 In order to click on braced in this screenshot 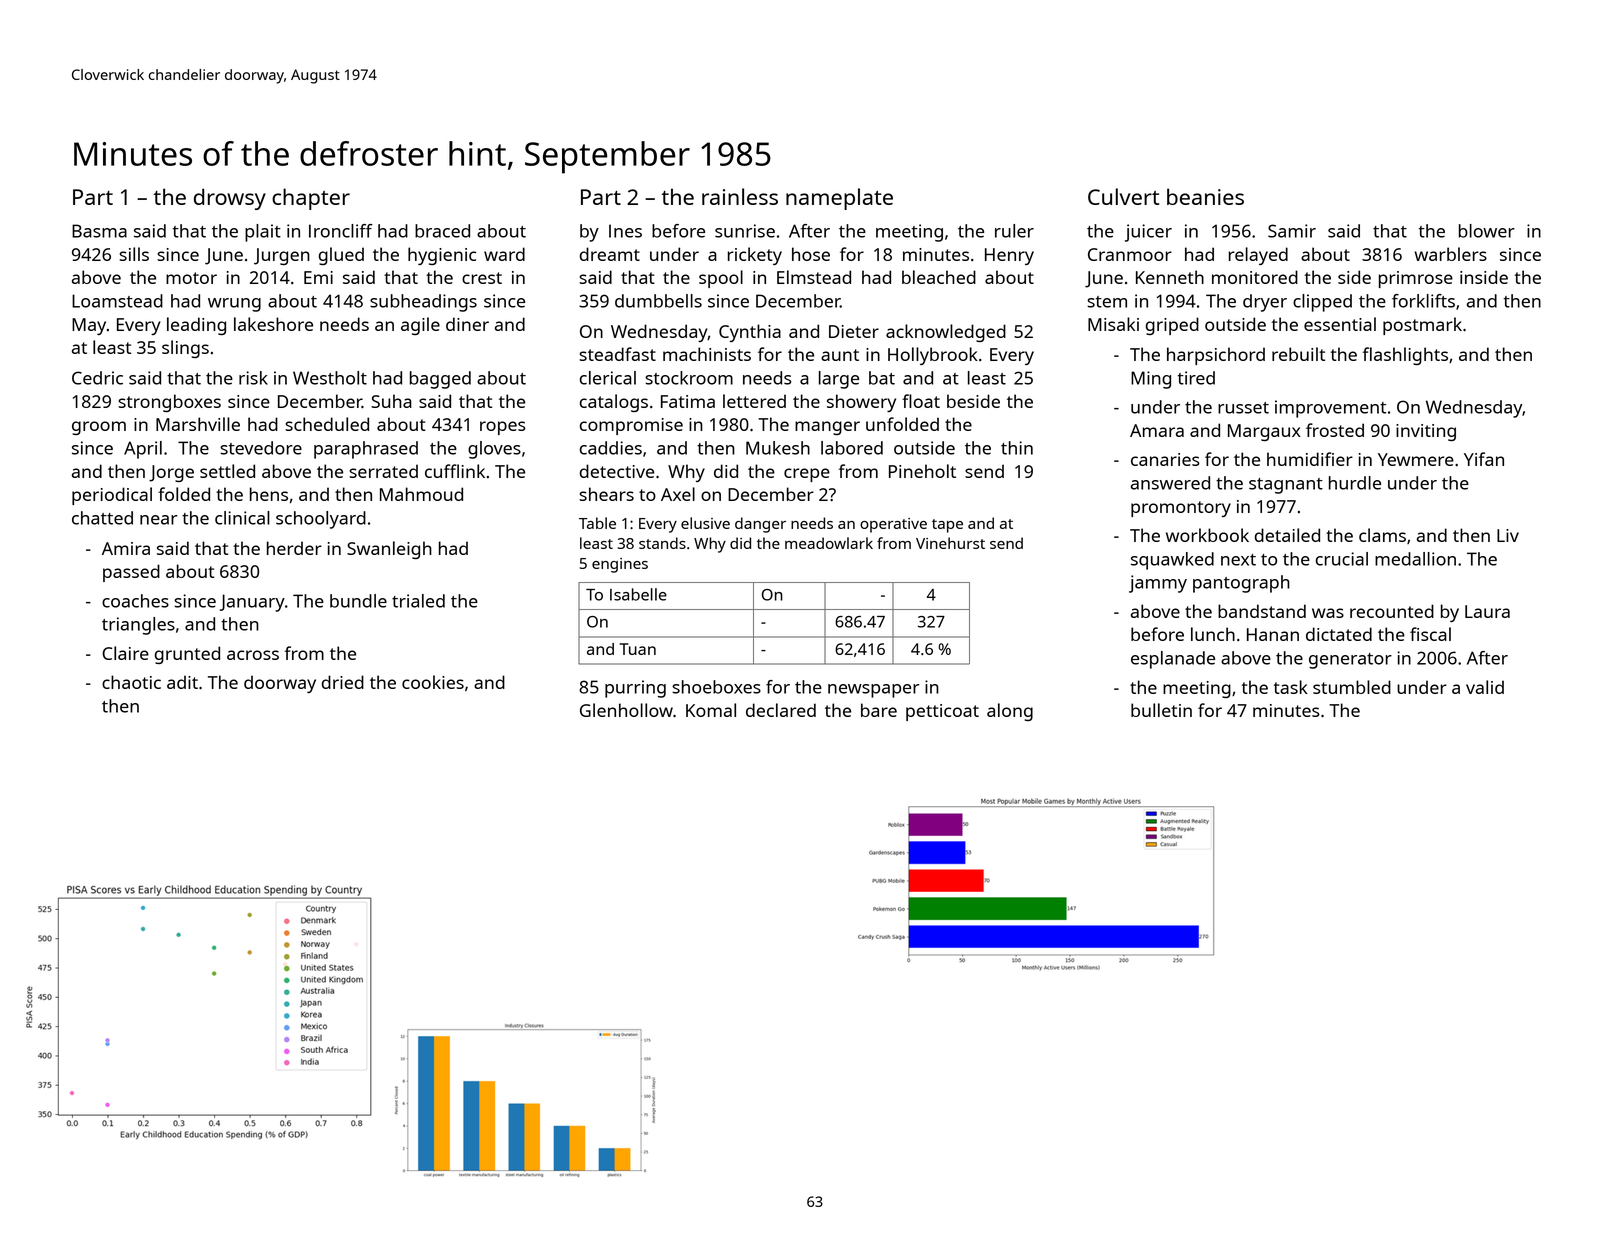, I will do `click(442, 231)`.
